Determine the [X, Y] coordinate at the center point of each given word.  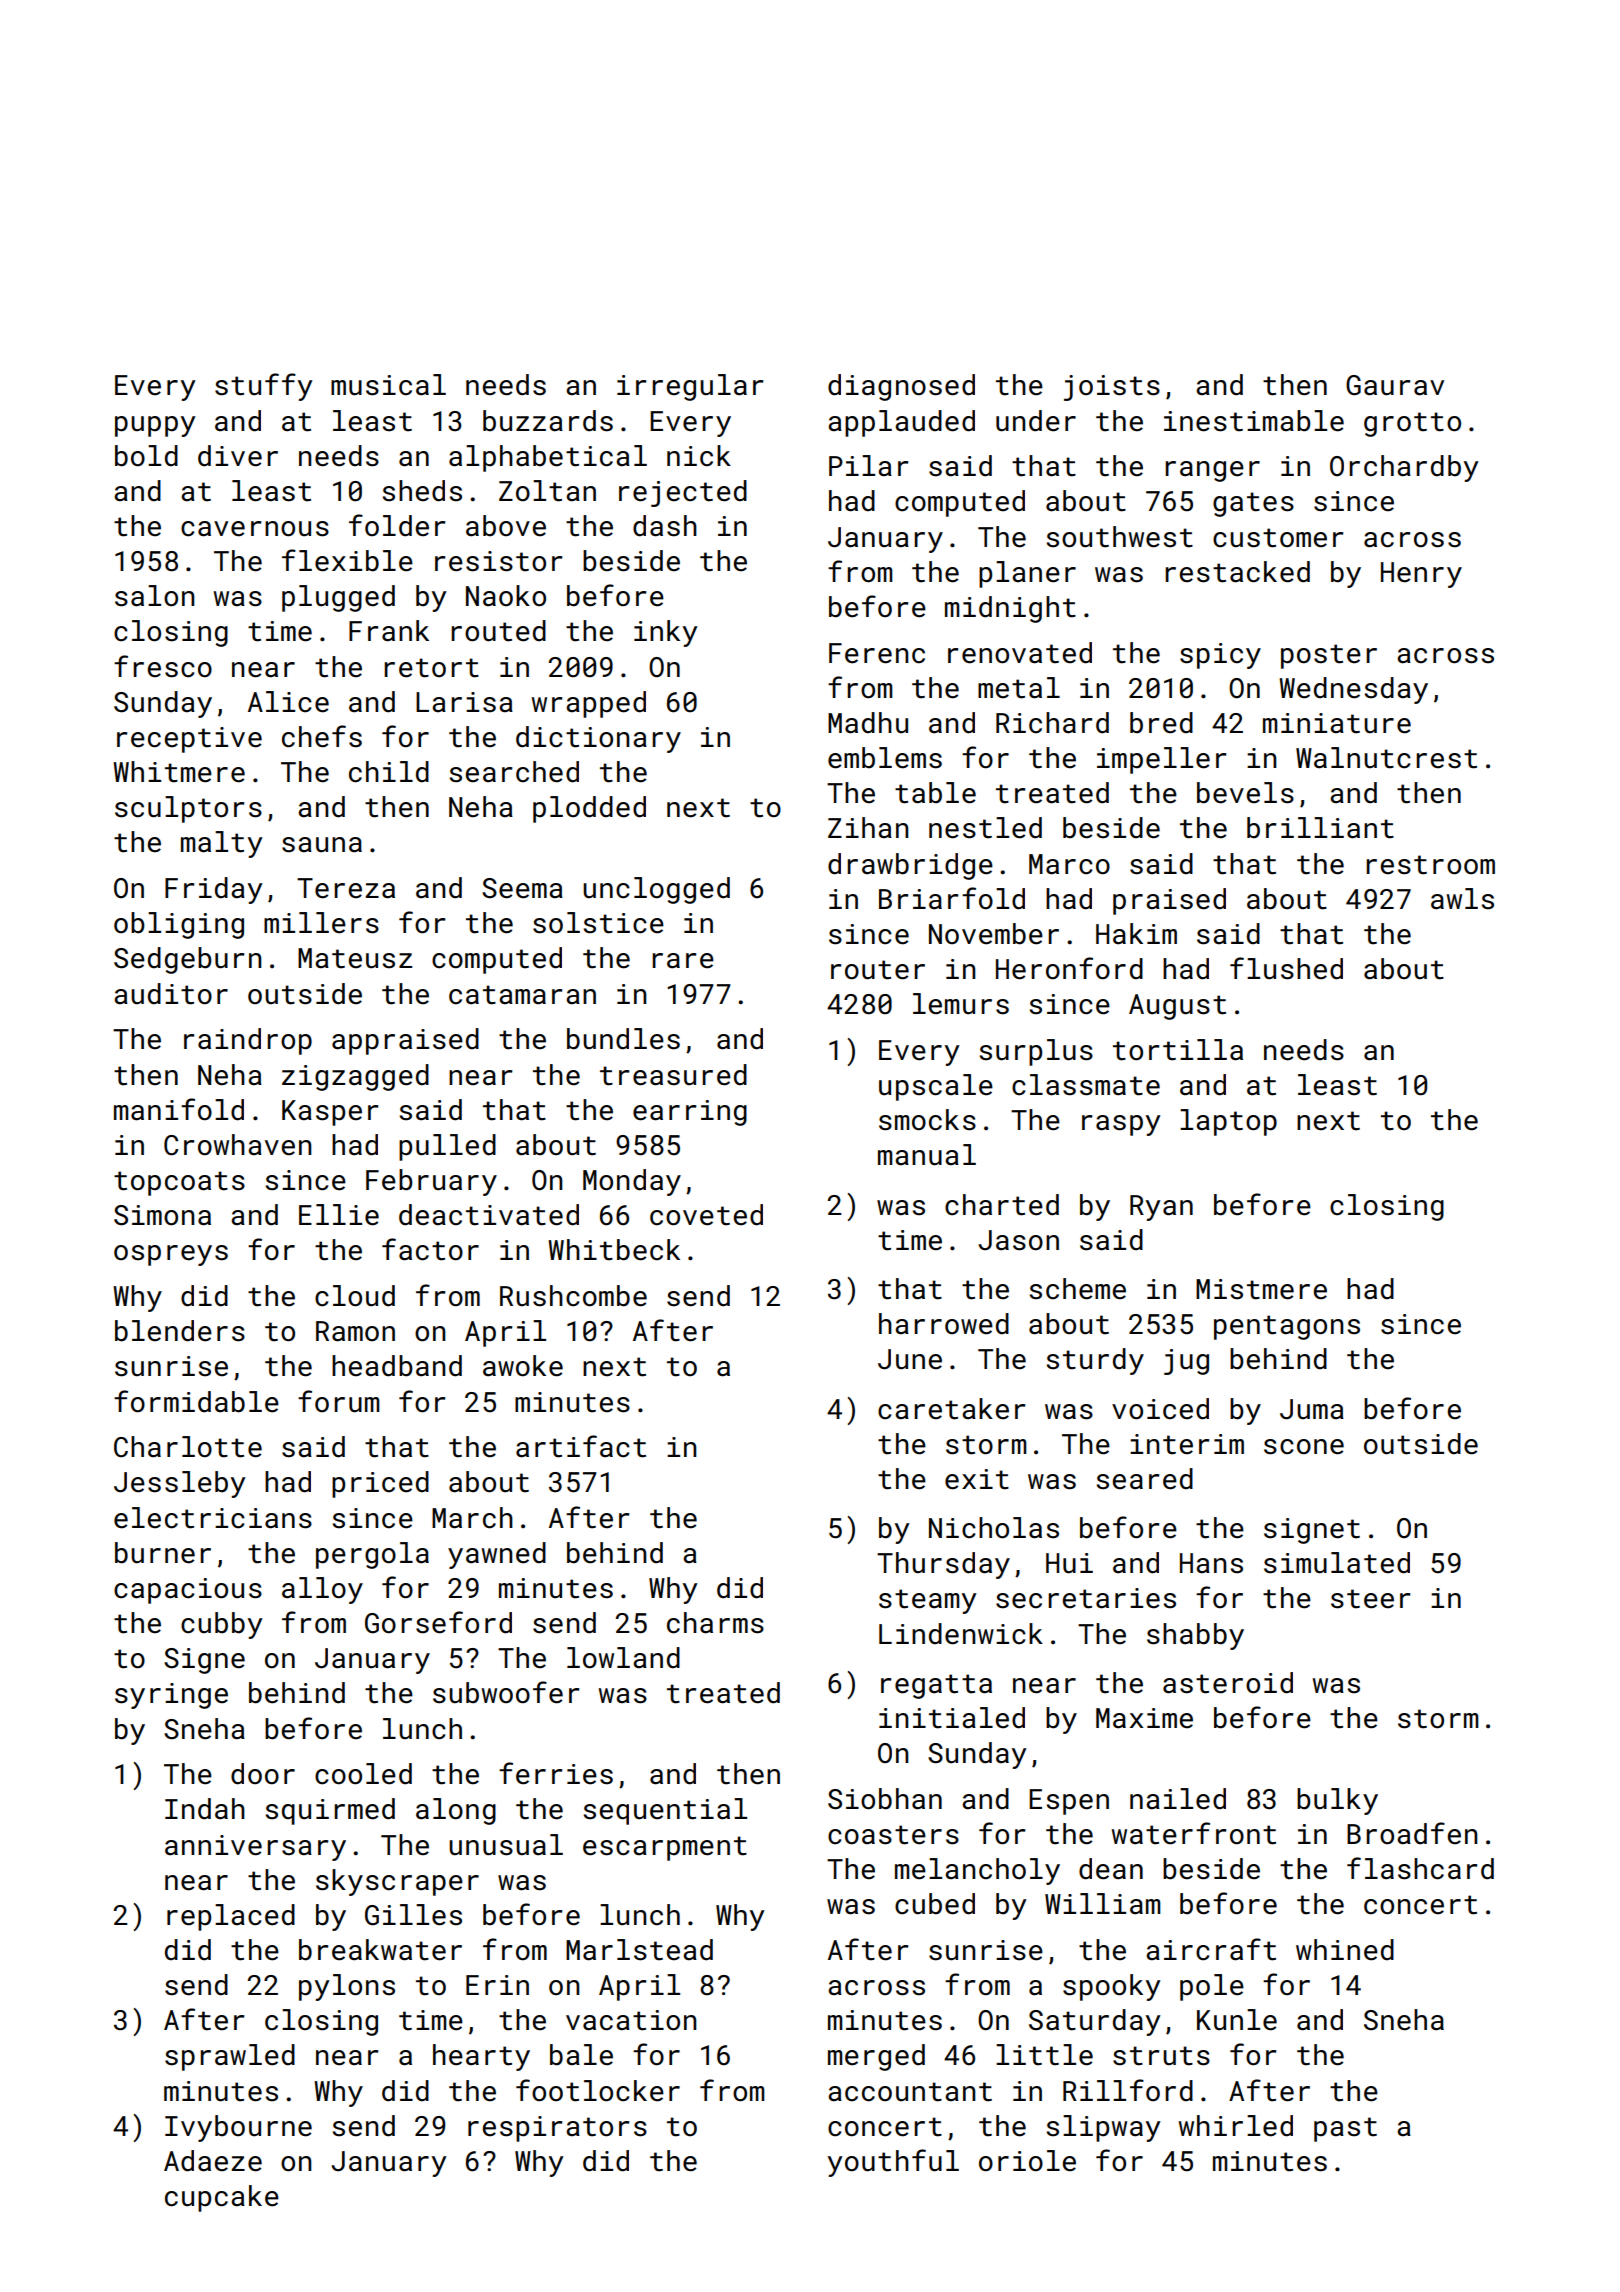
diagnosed [901, 387]
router [878, 970]
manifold [179, 1109]
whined [1345, 1950]
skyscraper [397, 1882]
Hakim [1136, 934]
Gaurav [1395, 385]
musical [388, 385]
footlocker [598, 2090]
